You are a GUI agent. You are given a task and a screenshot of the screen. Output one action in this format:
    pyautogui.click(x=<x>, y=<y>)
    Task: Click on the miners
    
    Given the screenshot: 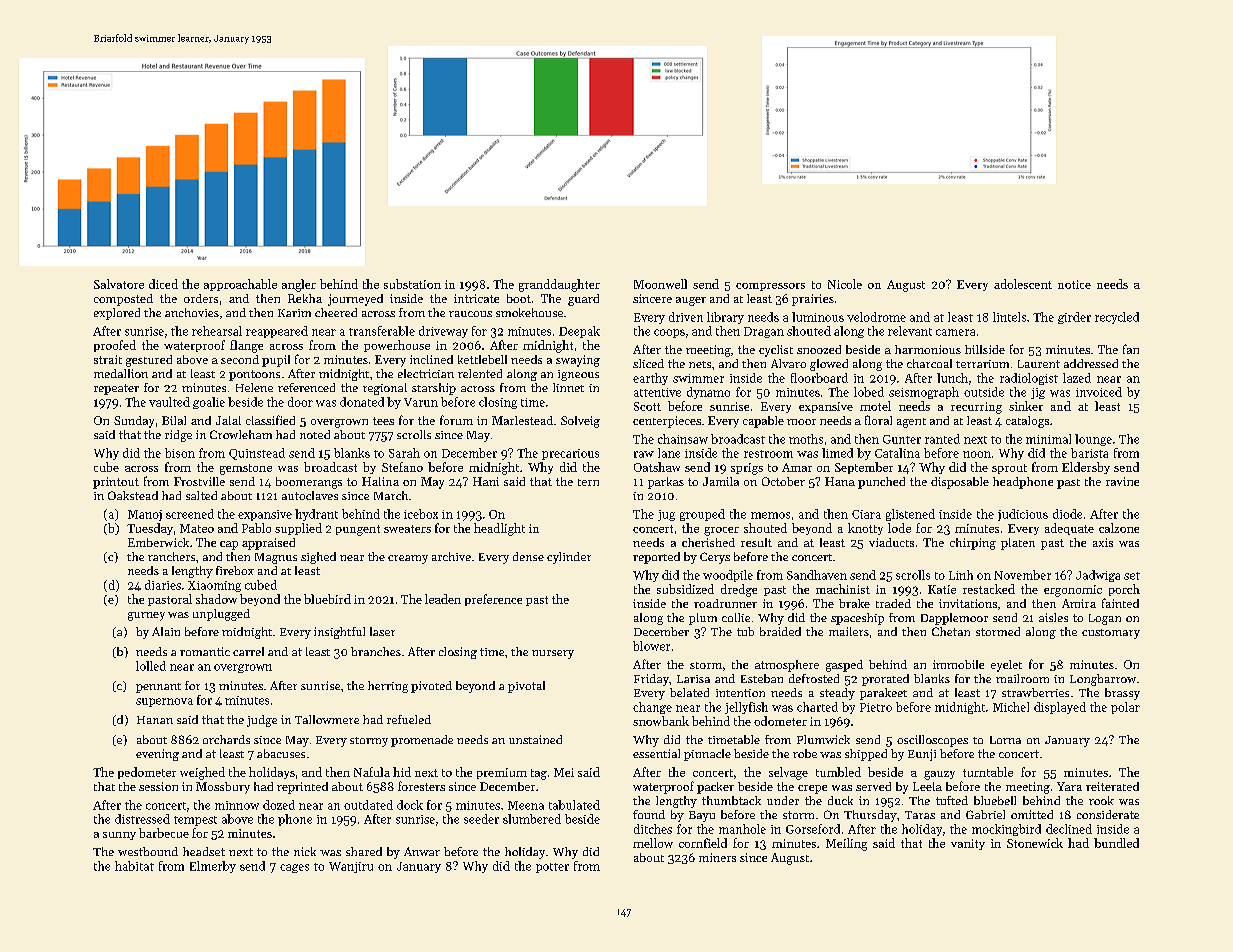 What is the action you would take?
    pyautogui.click(x=717, y=857)
